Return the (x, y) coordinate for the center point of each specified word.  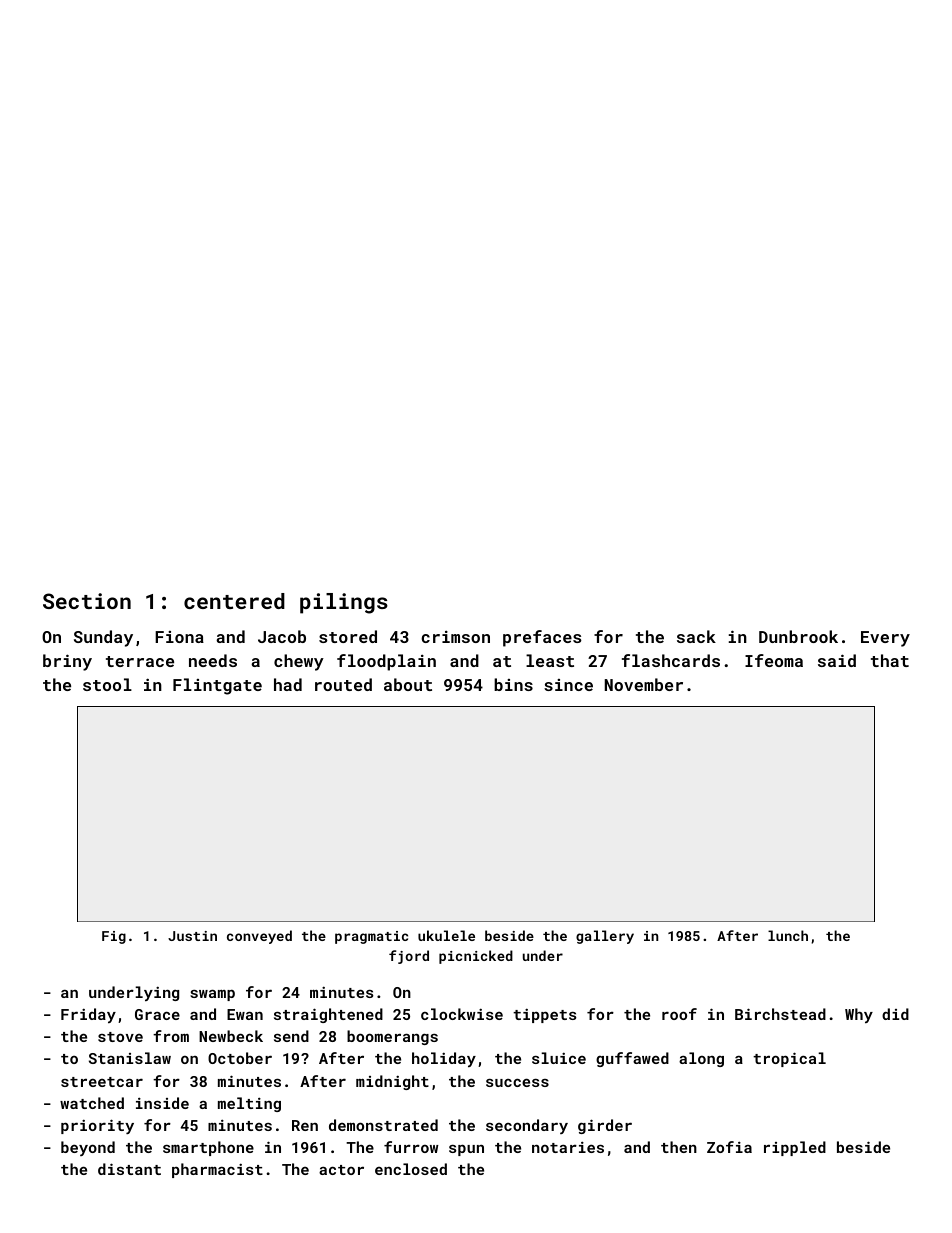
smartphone (208, 1148)
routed (343, 684)
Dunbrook (798, 636)
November (644, 684)
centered (234, 601)
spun (466, 1150)
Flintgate (217, 686)
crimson (455, 636)
